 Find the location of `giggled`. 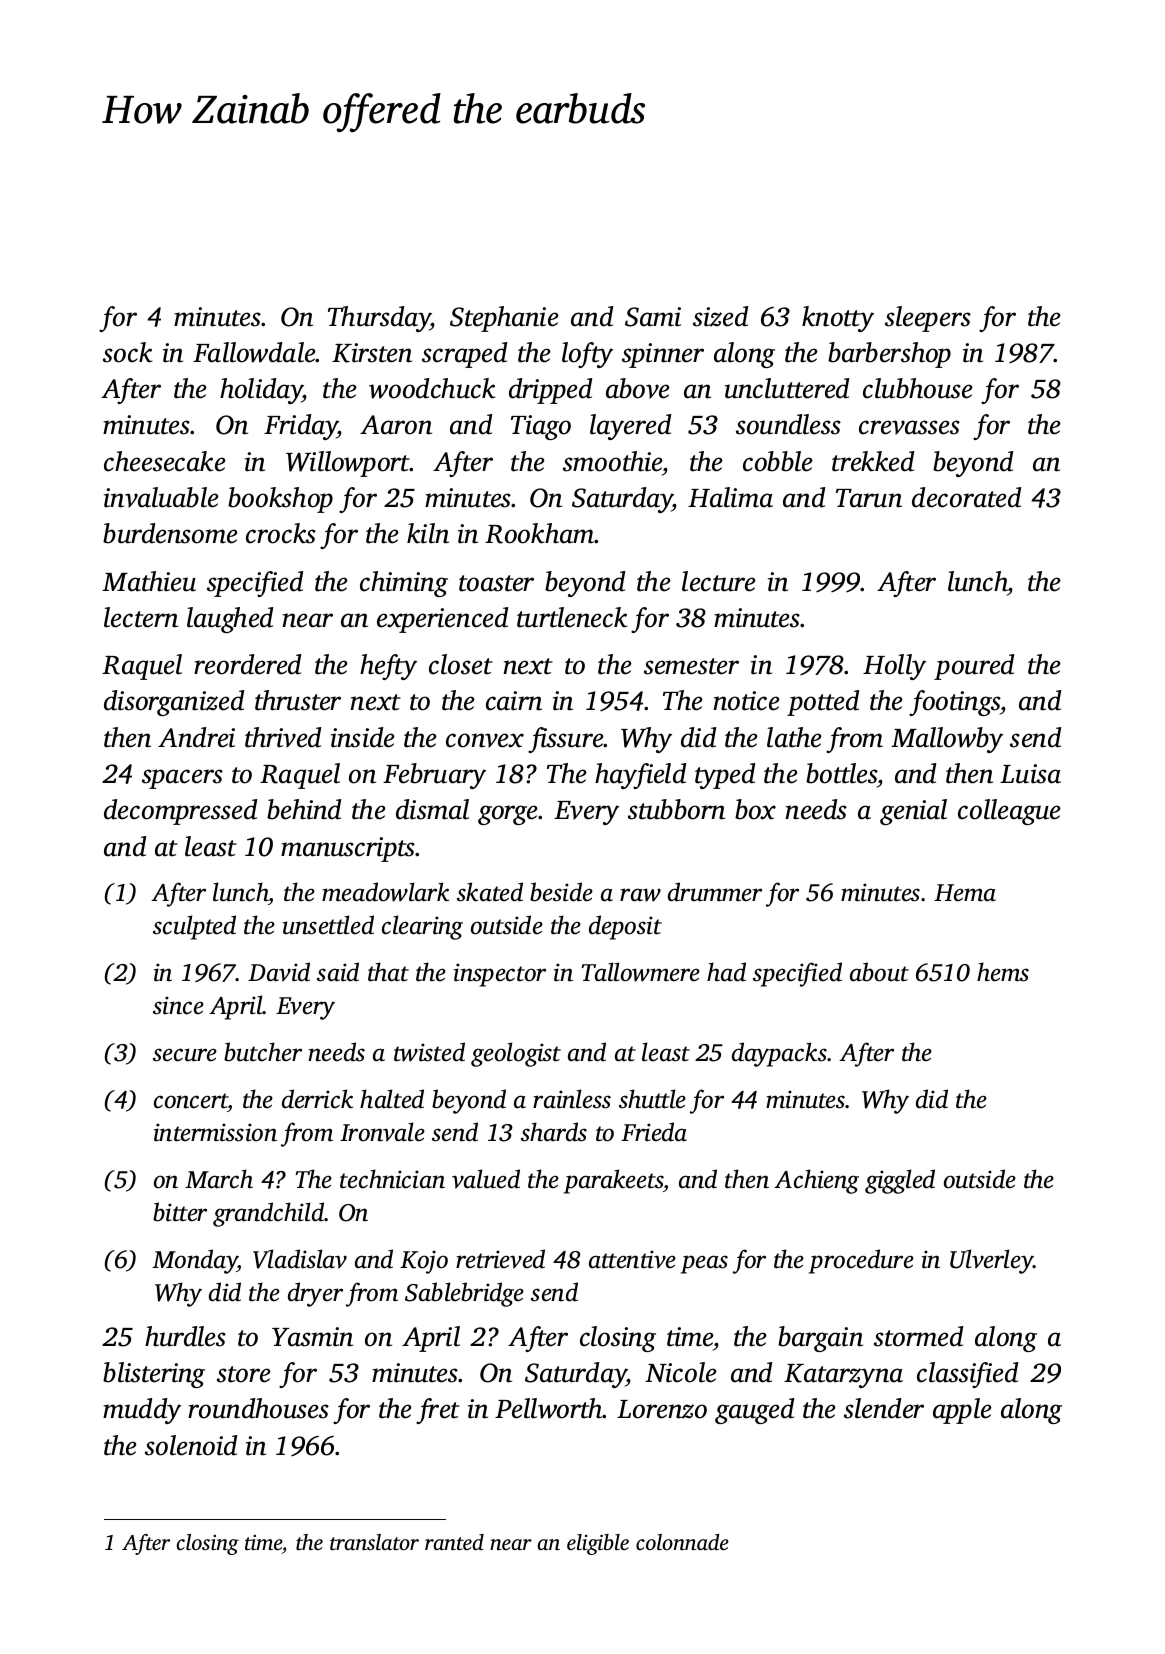

giggled is located at coordinates (900, 1181).
